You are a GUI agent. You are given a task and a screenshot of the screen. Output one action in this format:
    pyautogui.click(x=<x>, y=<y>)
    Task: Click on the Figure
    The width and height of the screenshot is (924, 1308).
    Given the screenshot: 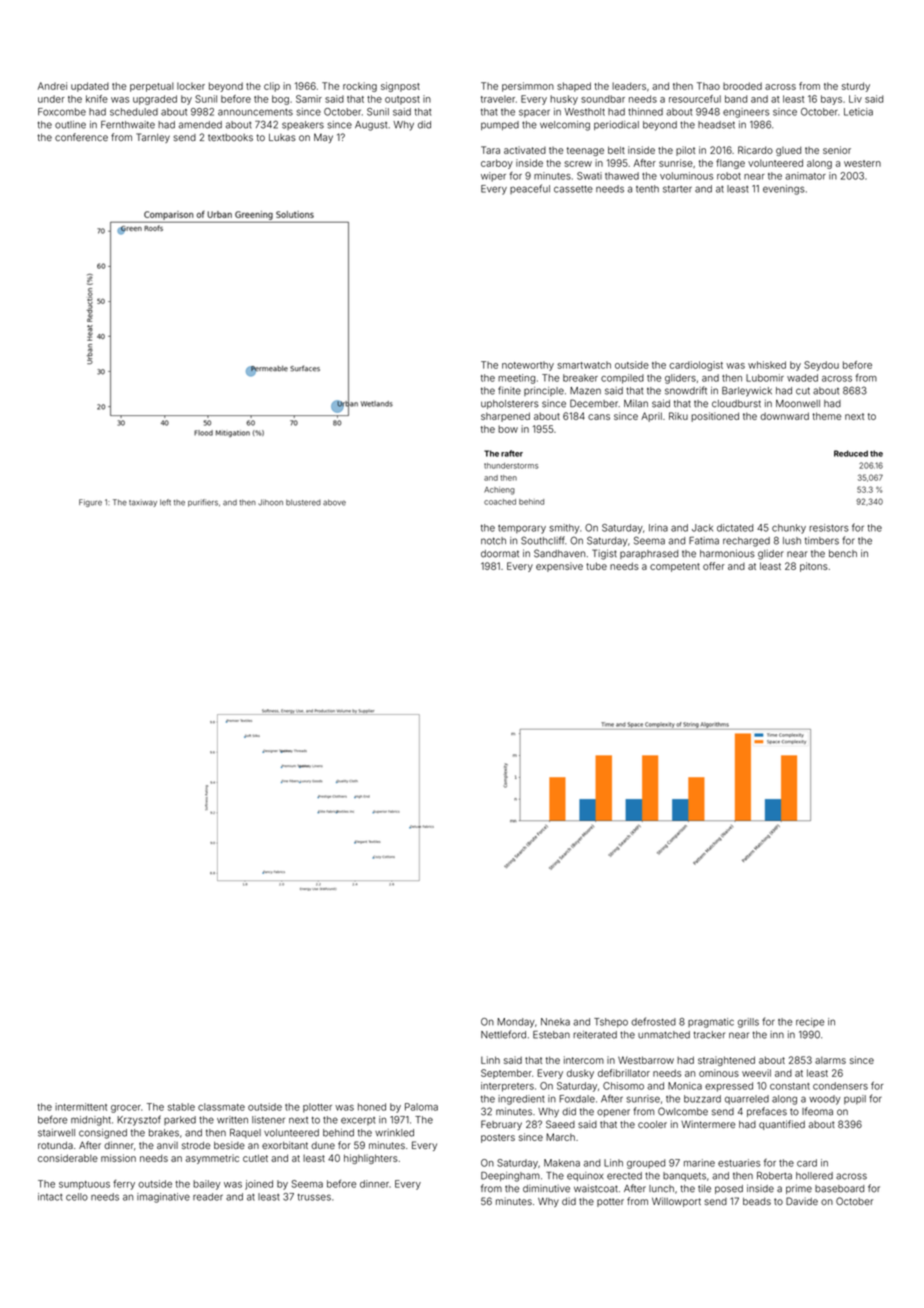 What is the action you would take?
    pyautogui.click(x=90, y=503)
